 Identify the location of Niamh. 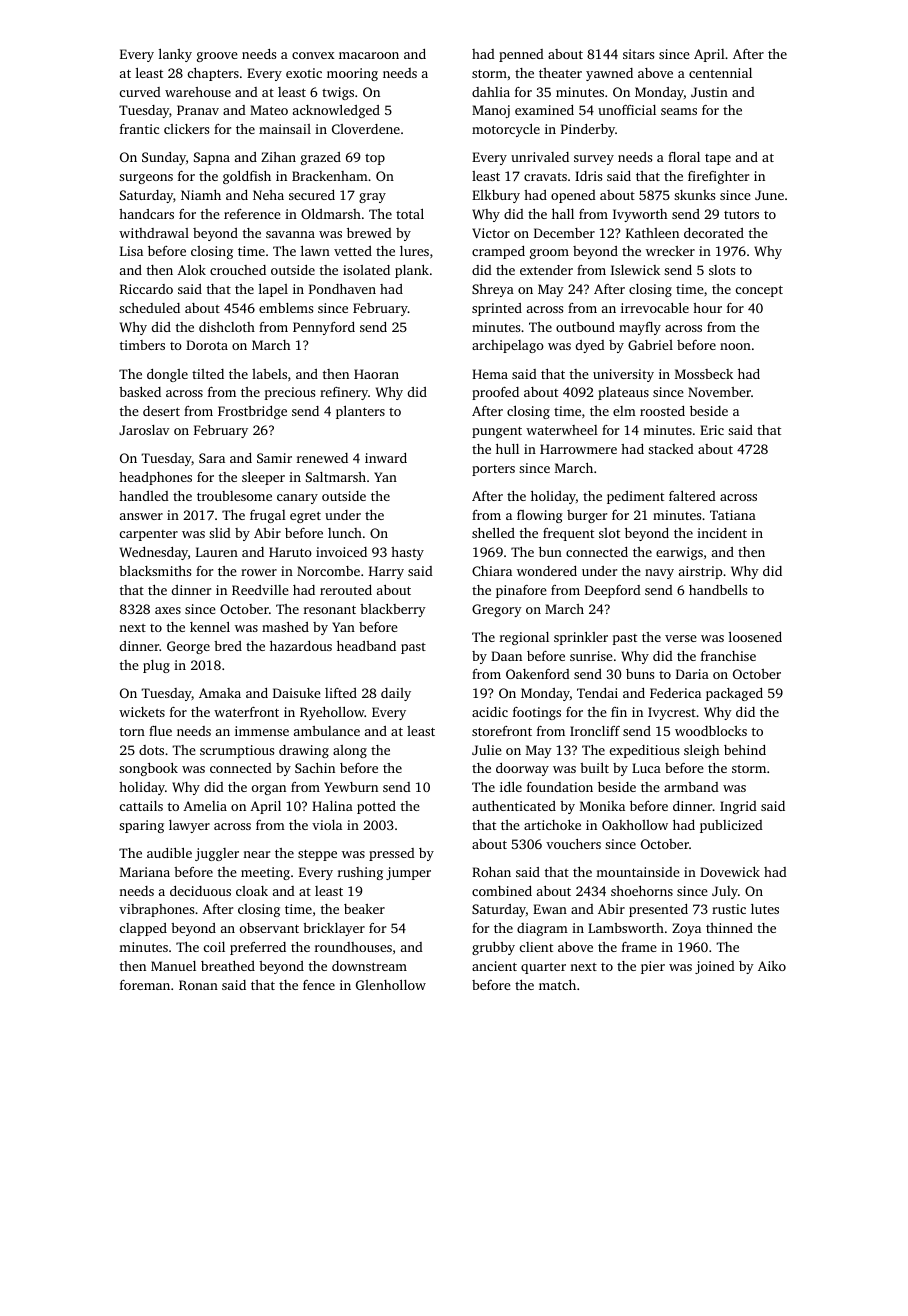
(201, 195).
